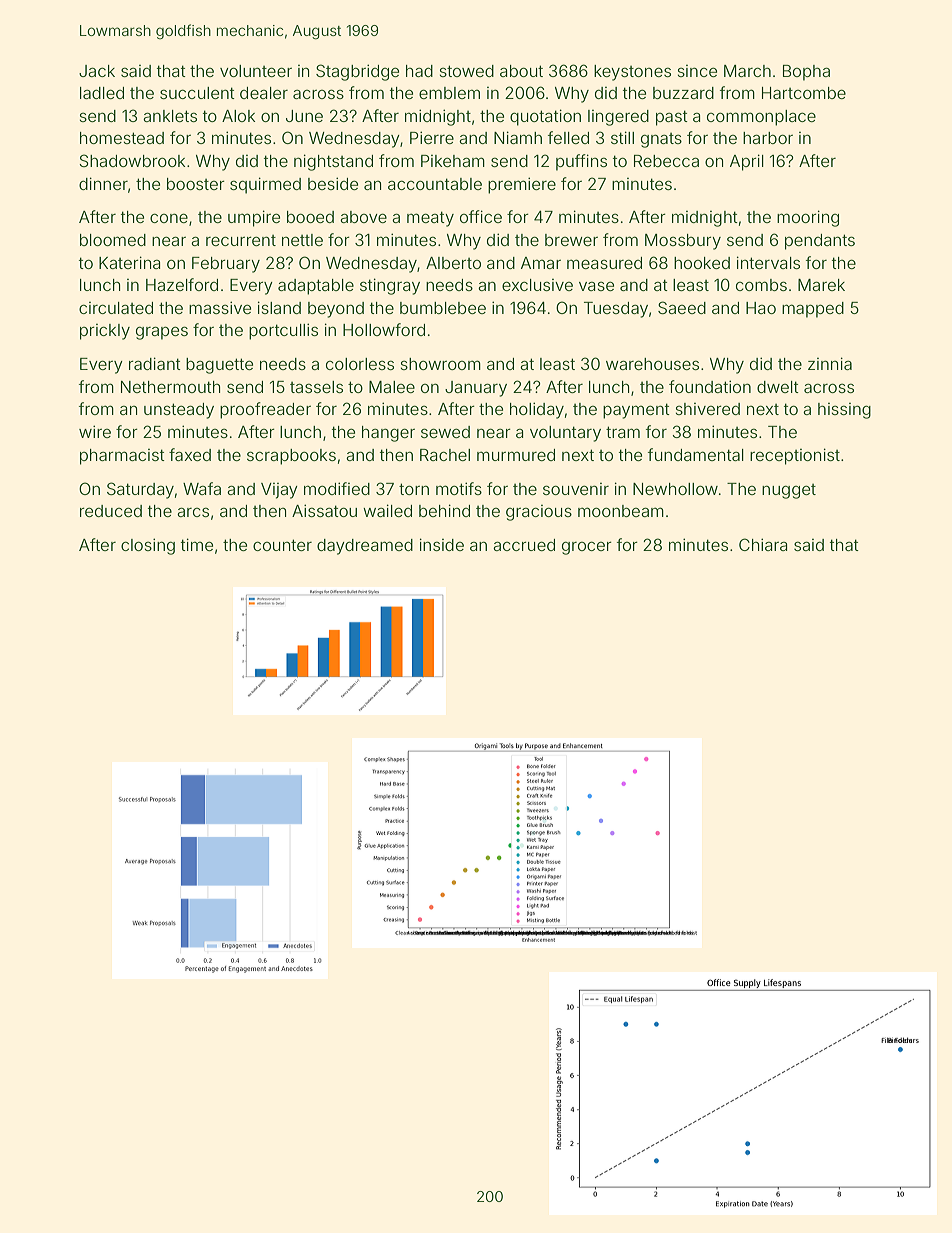 The image size is (952, 1233). What do you see at coordinates (808, 218) in the screenshot?
I see `mooring` at bounding box center [808, 218].
